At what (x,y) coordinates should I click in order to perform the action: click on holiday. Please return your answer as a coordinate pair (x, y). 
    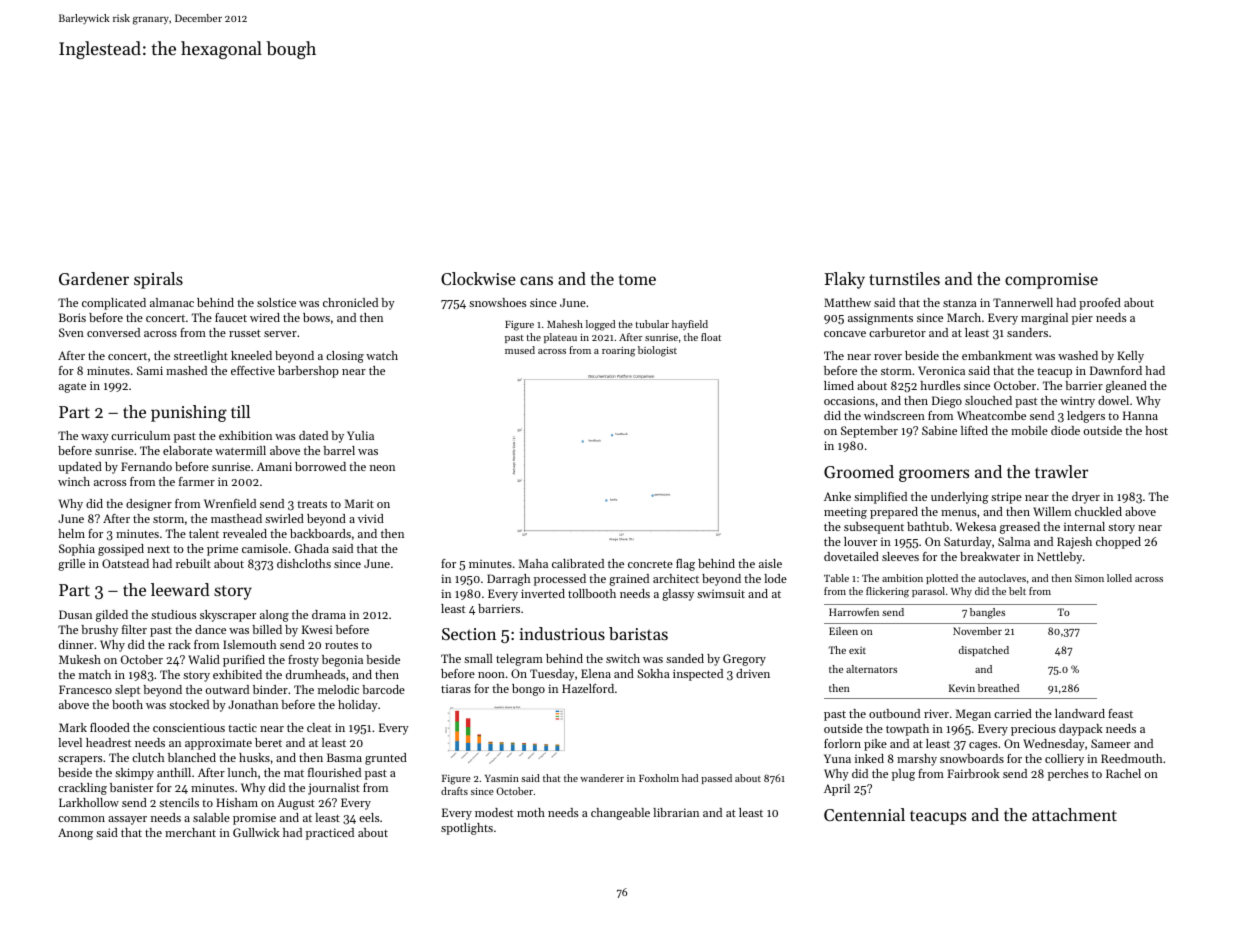
    Looking at the image, I should click on (358, 706).
